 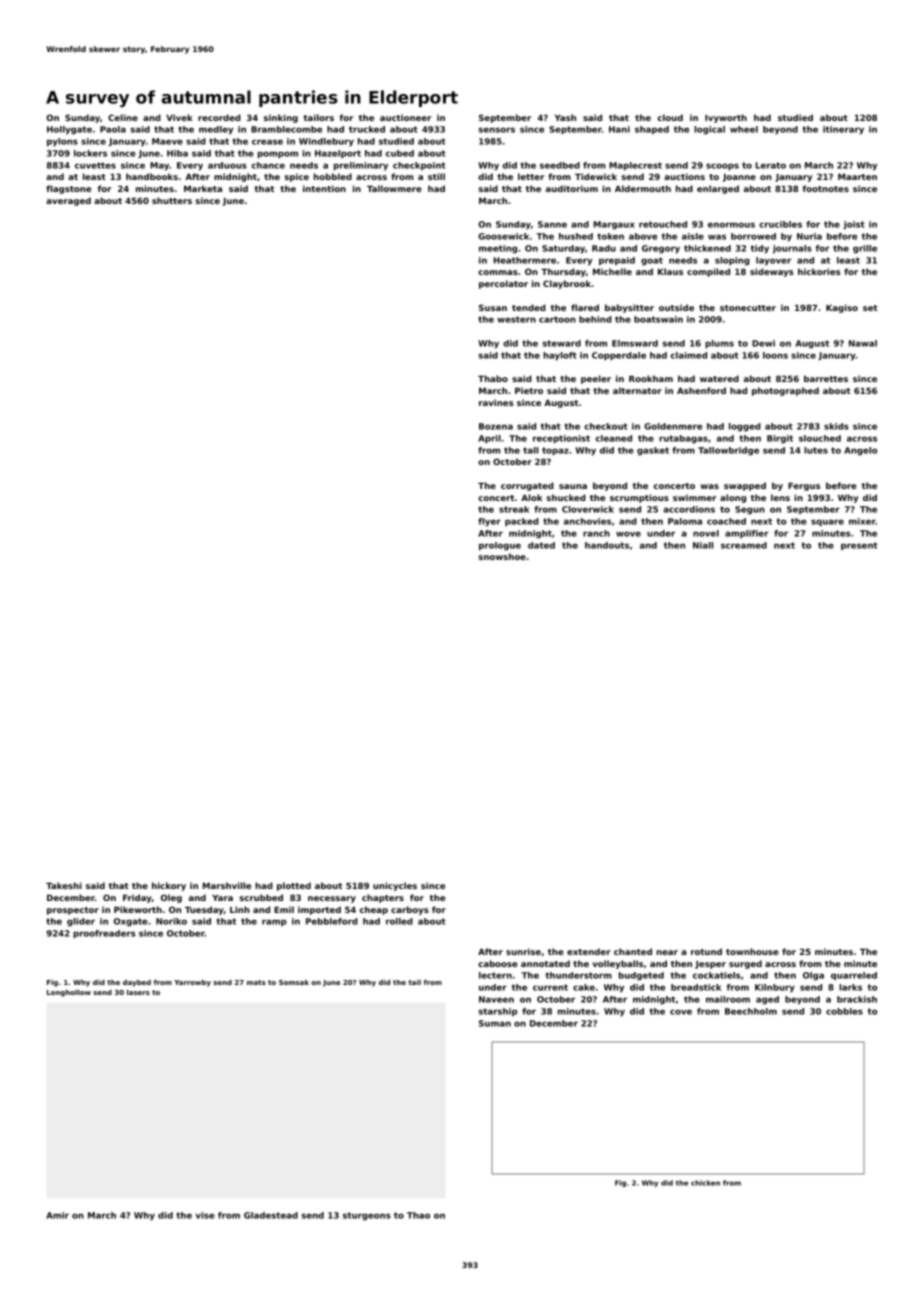 I want to click on set, so click(x=870, y=308).
